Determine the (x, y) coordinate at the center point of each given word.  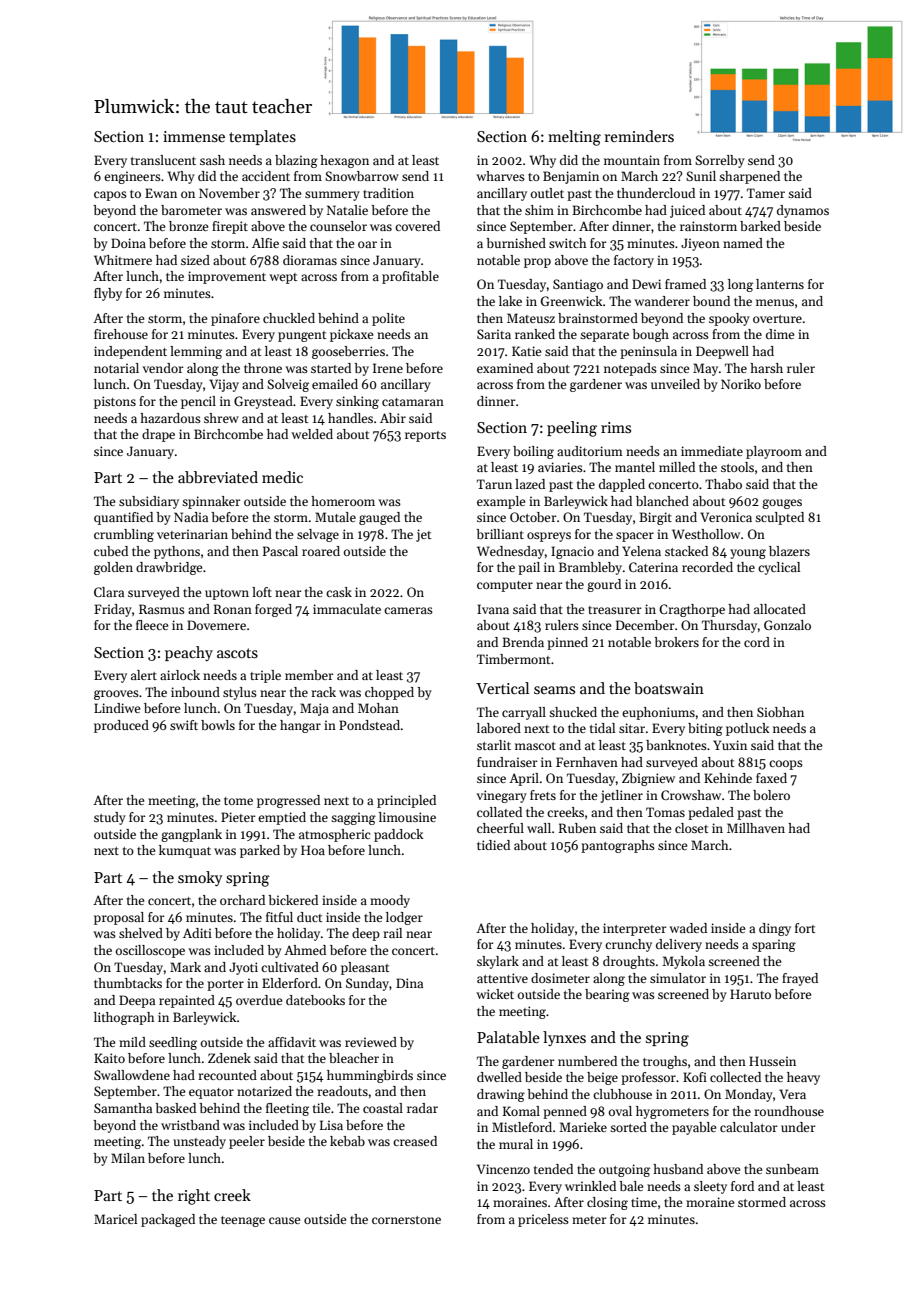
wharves (500, 176)
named (743, 243)
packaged (168, 1220)
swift (184, 725)
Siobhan (780, 712)
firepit (230, 227)
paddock (398, 835)
